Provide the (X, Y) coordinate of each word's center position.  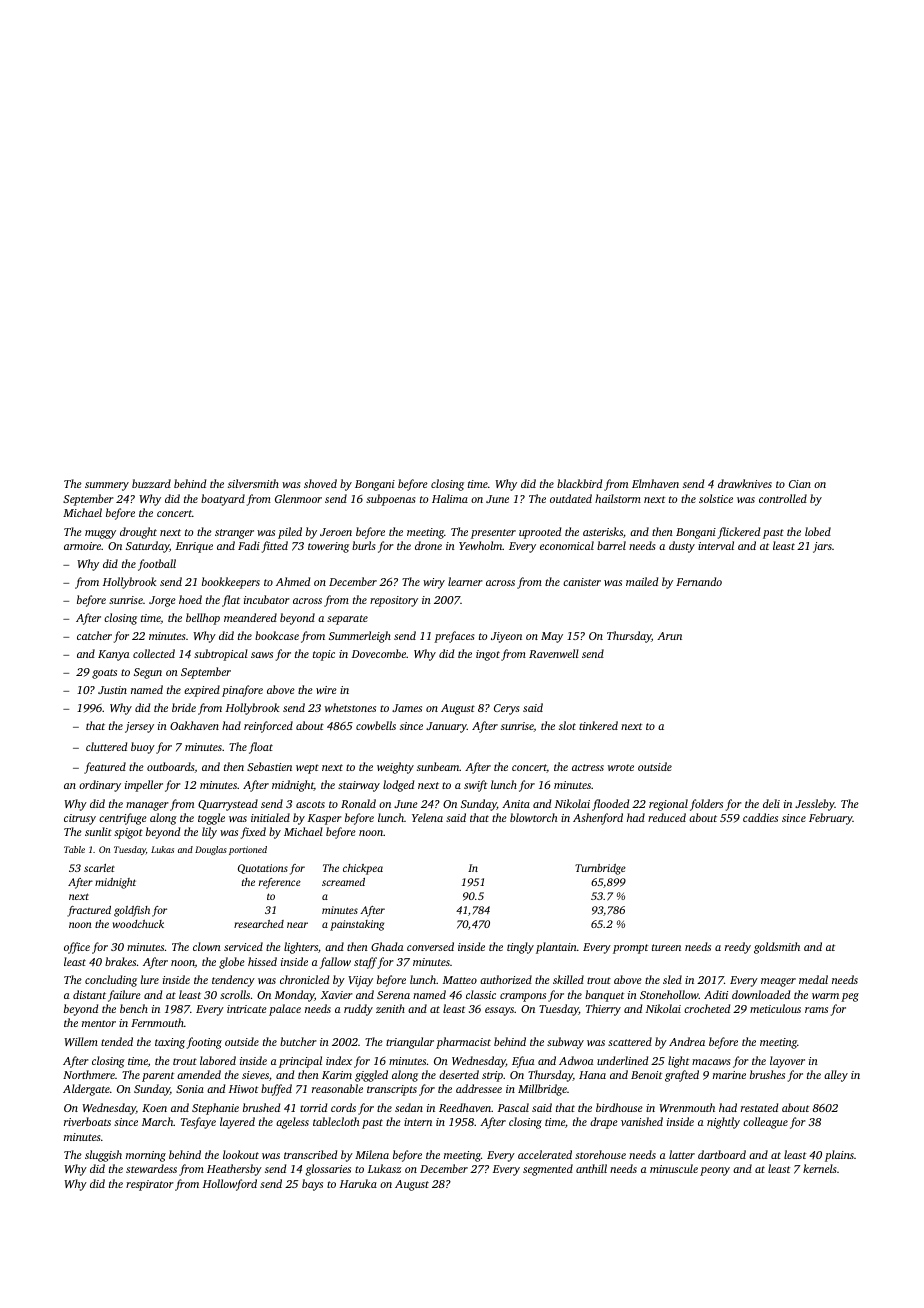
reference (280, 883)
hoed (190, 599)
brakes (120, 961)
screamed (343, 882)
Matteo (460, 980)
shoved (320, 483)
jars (822, 547)
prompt (630, 949)
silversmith (253, 483)
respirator (150, 1185)
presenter (493, 534)
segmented (548, 1170)
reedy (738, 948)
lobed (818, 531)
